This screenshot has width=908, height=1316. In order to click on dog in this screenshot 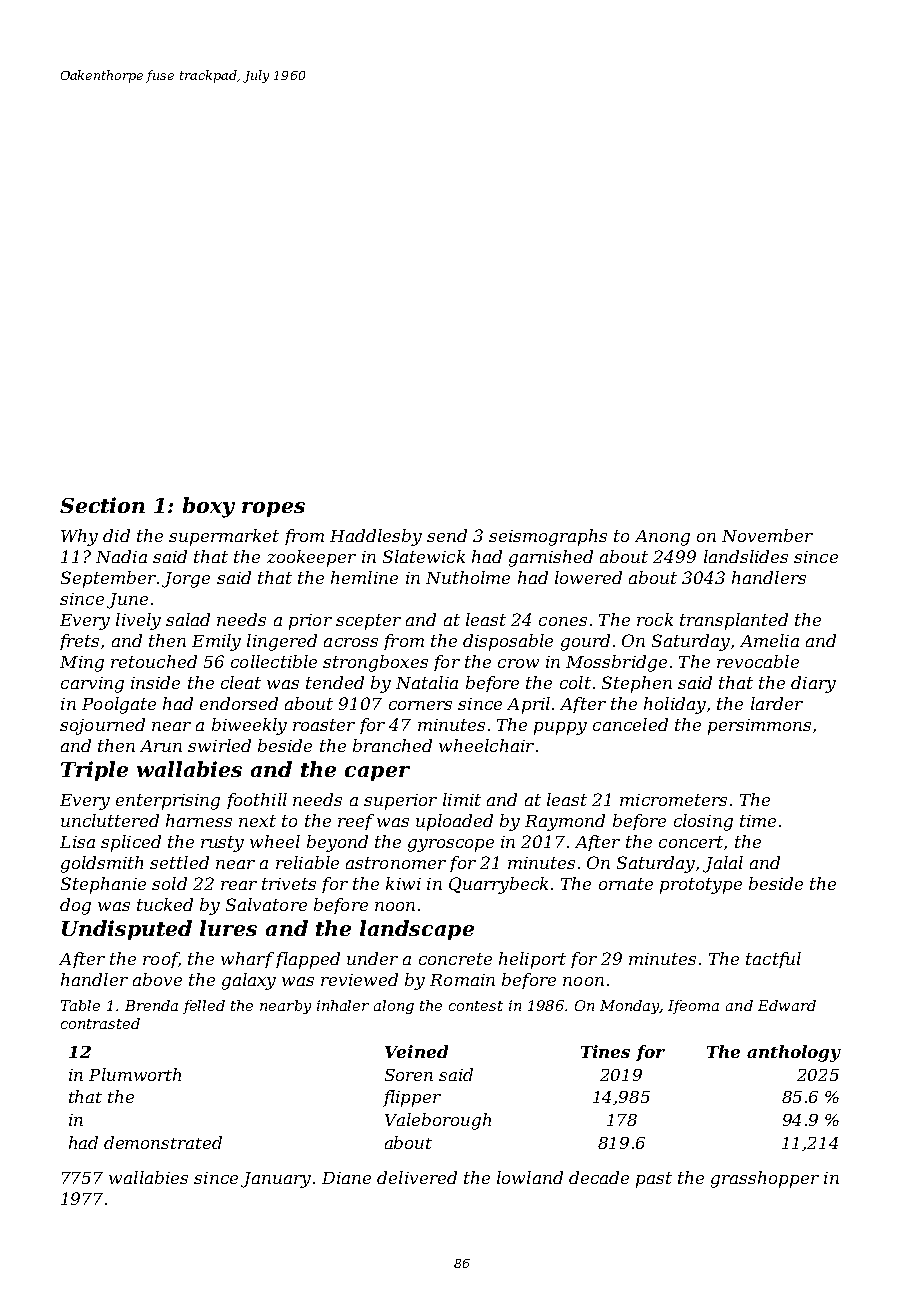, I will do `click(75, 906)`.
